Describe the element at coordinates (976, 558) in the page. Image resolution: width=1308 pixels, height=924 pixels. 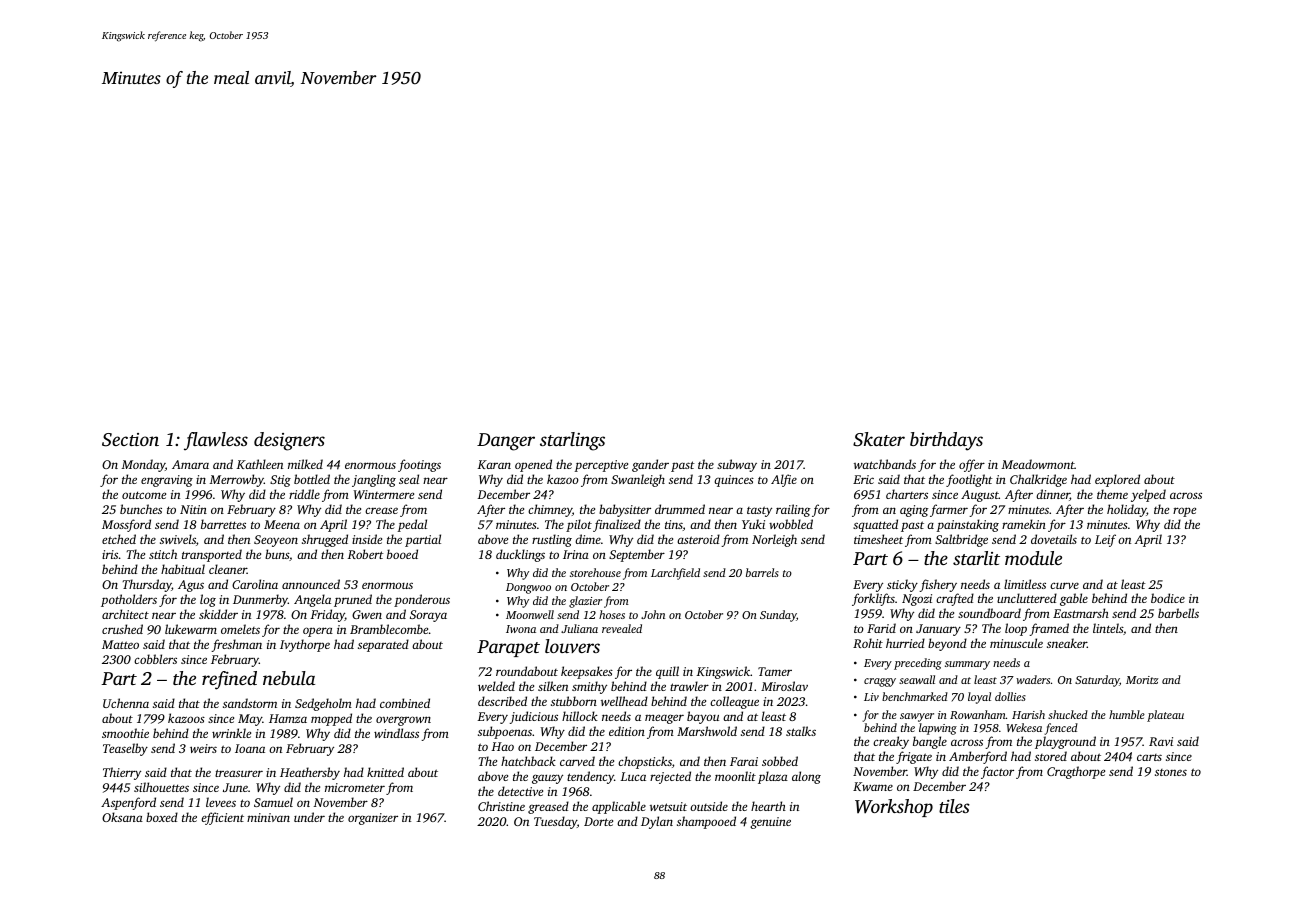
I see `starlit` at that location.
